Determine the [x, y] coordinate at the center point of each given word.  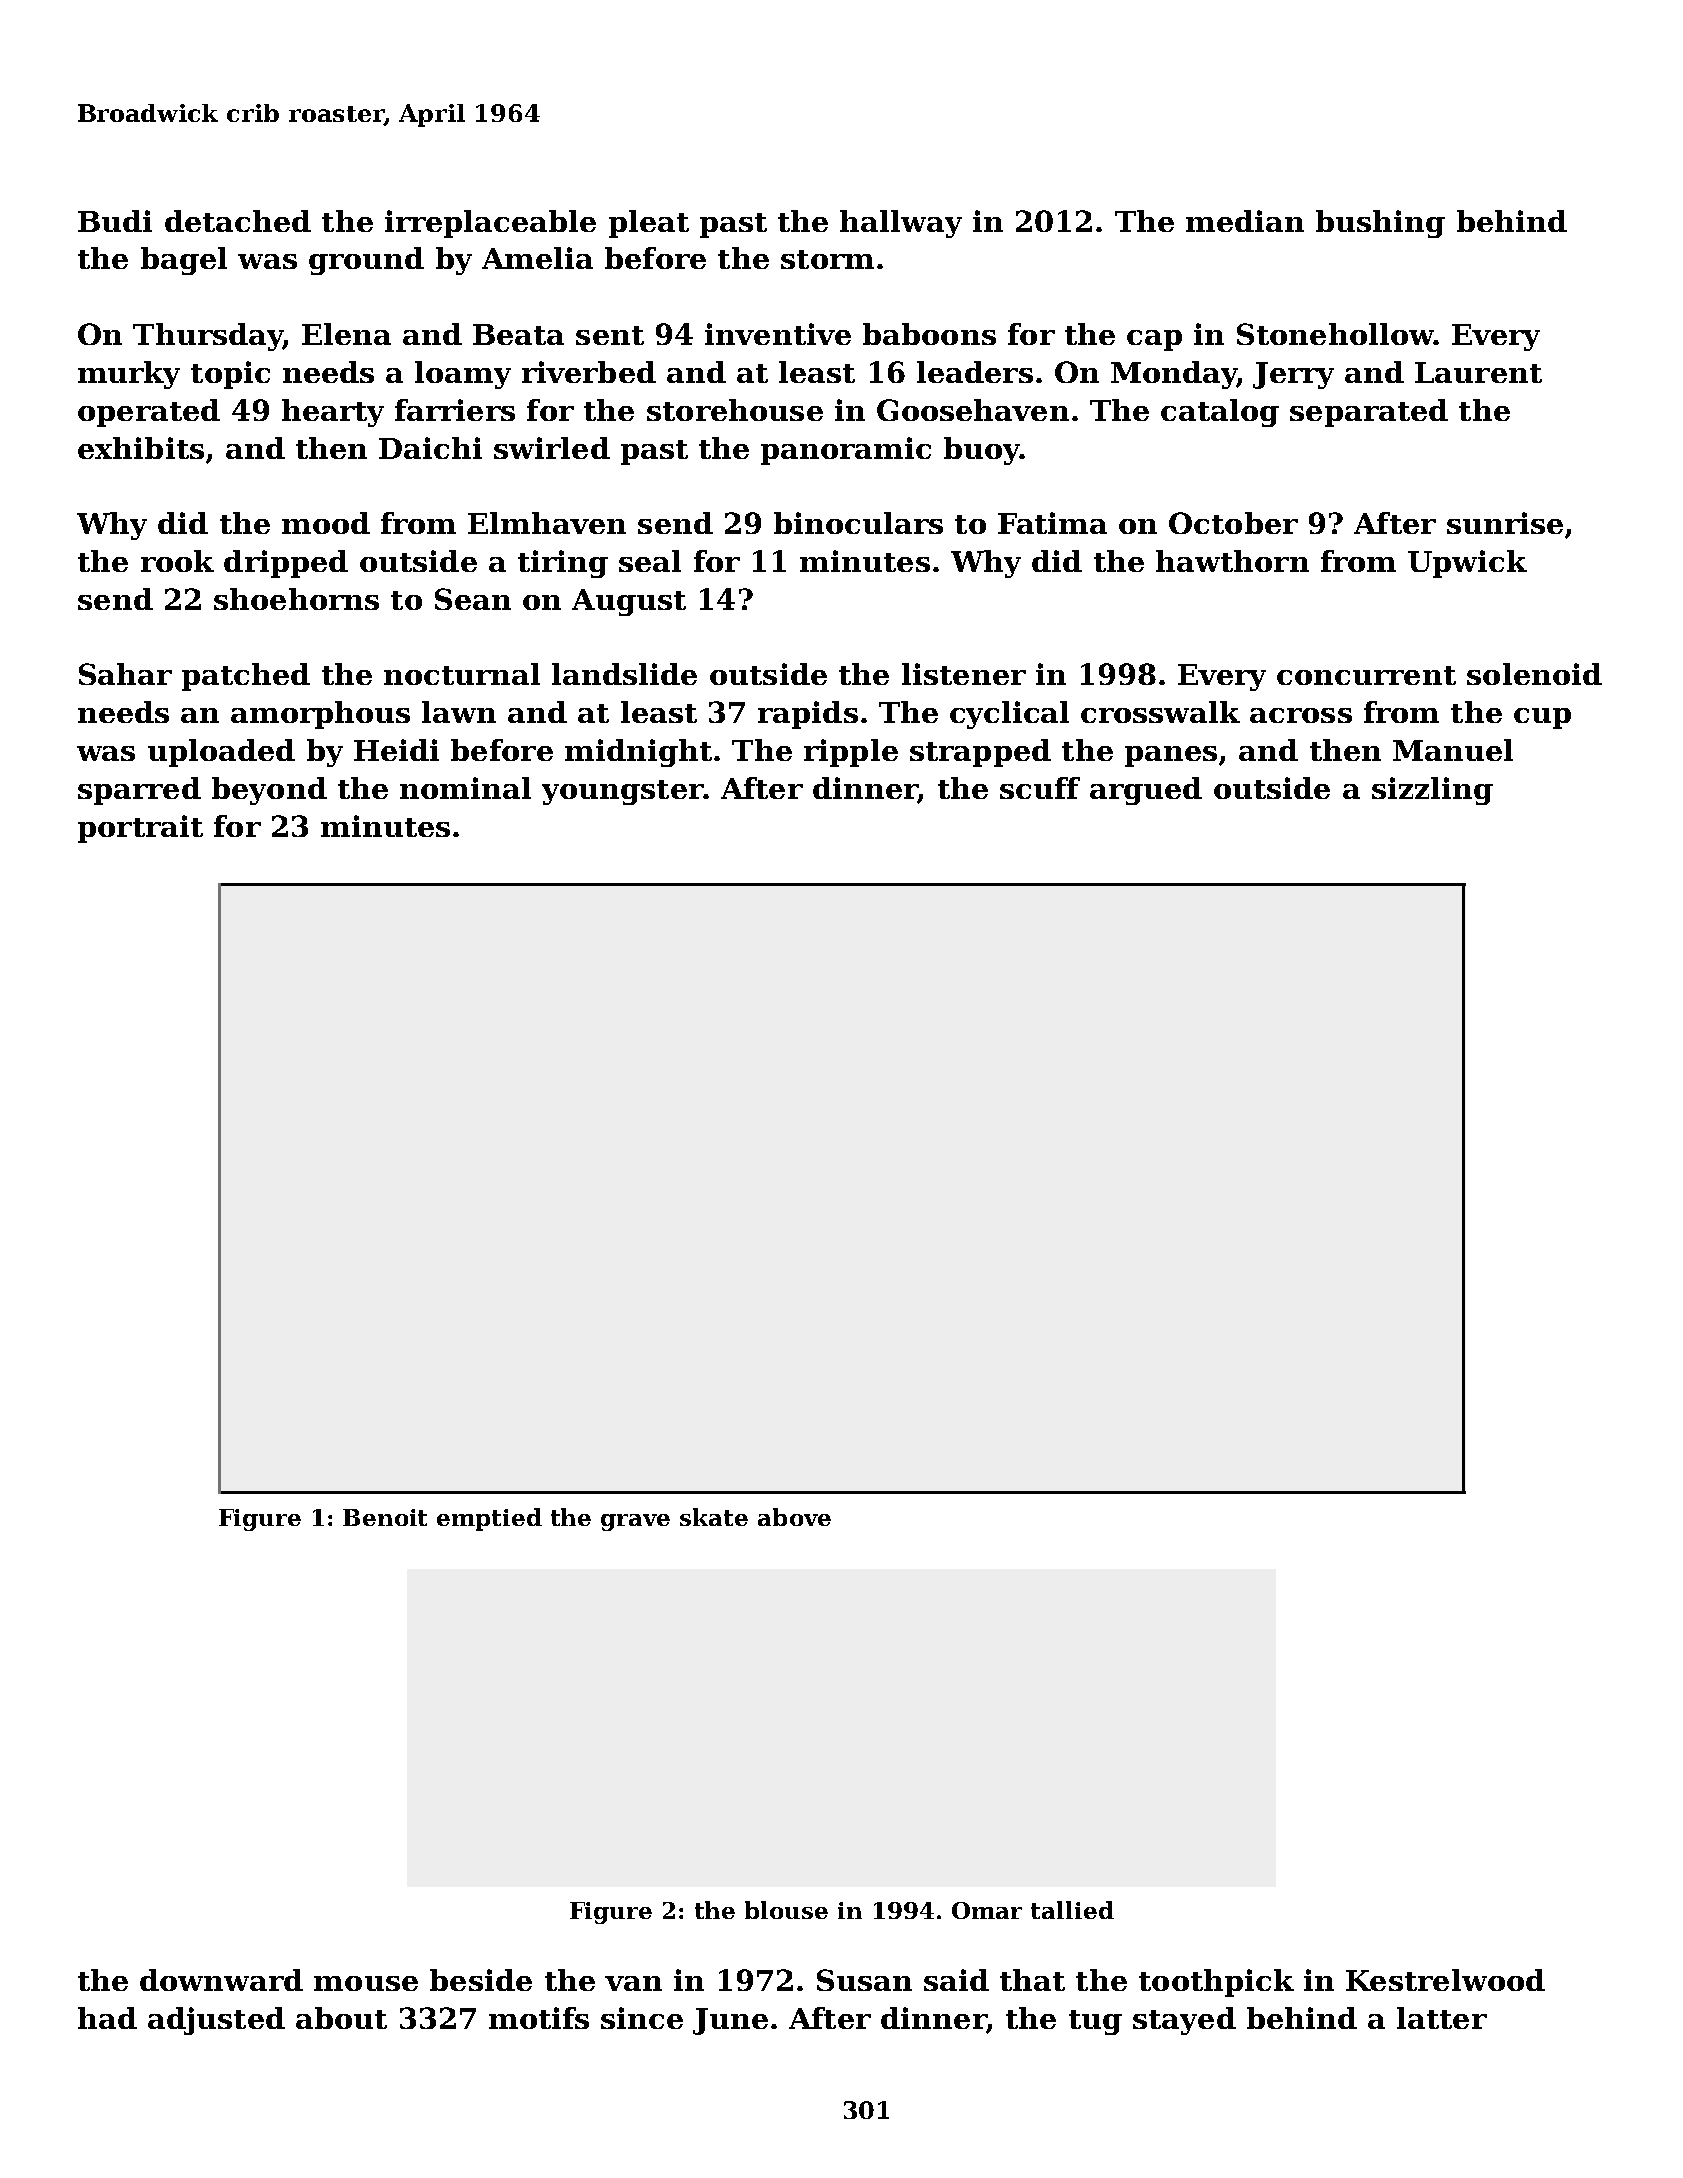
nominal [465, 788]
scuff [1040, 788]
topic [230, 375]
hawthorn [1232, 561]
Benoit [385, 1517]
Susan [864, 1980]
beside [481, 1980]
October [1233, 523]
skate [714, 1517]
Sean [473, 599]
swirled [552, 448]
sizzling [1432, 791]
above [794, 1517]
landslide [624, 674]
